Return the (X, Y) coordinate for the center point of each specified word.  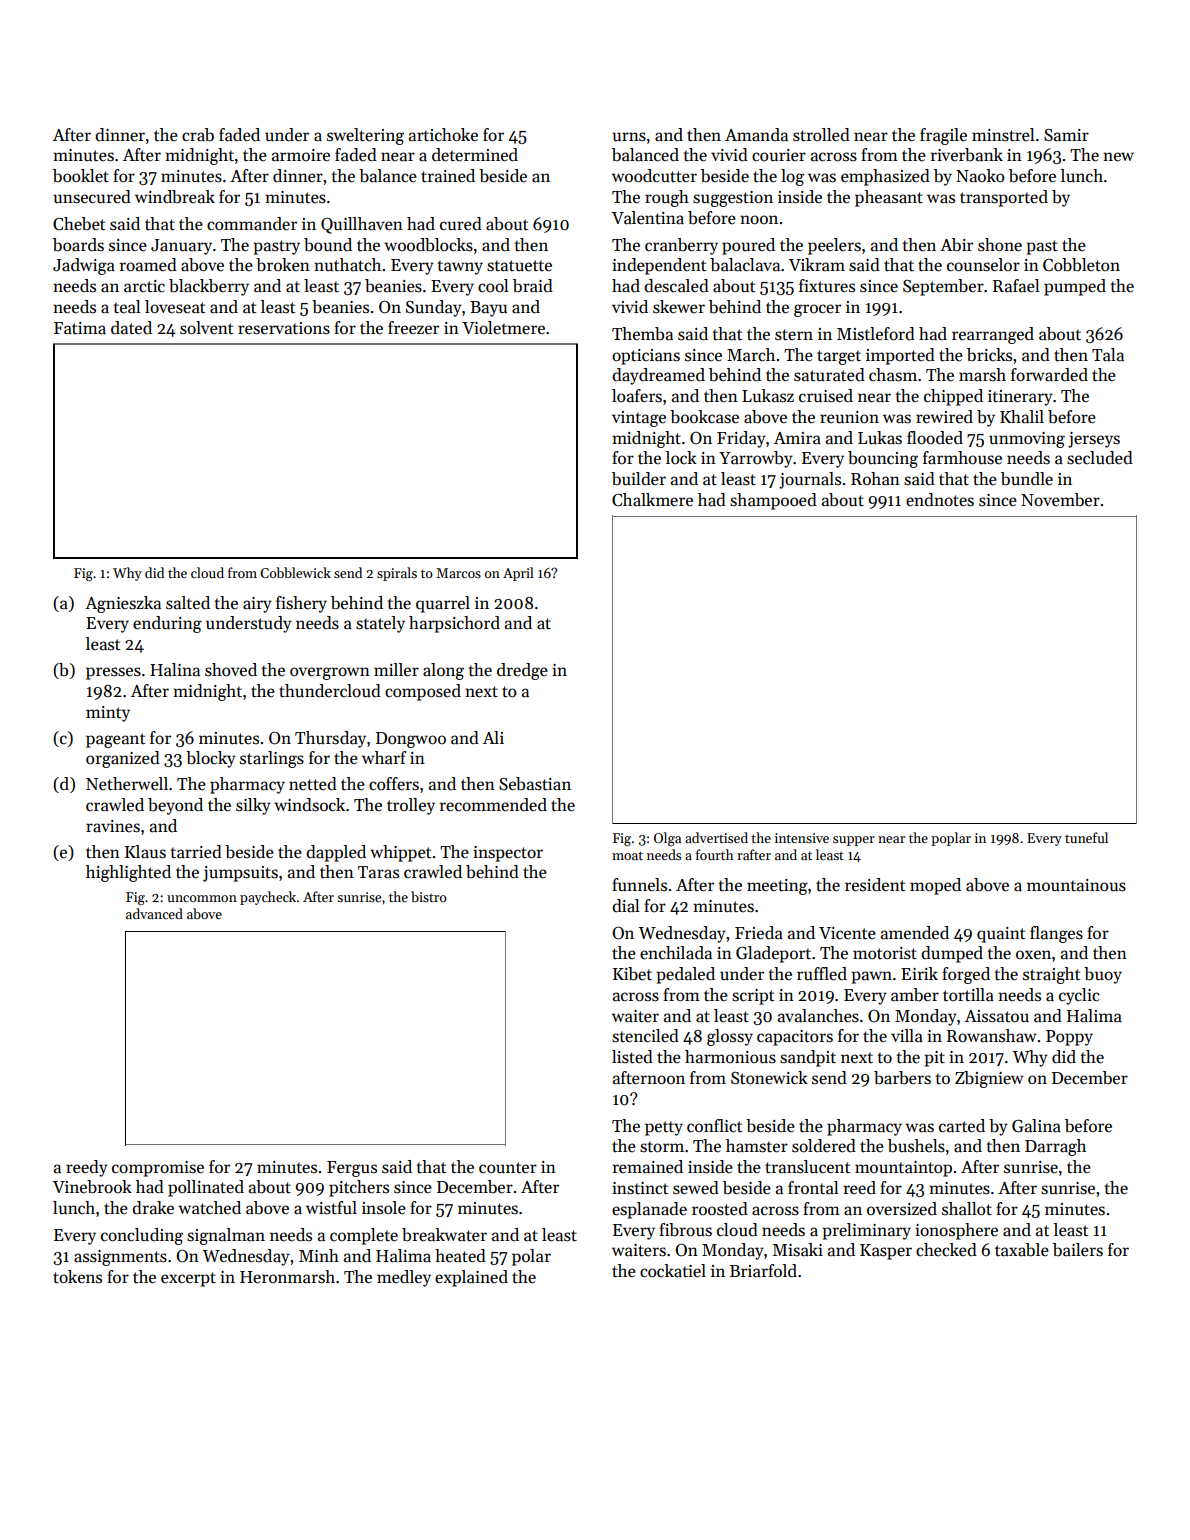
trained (448, 176)
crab (198, 135)
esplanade (649, 1210)
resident (875, 885)
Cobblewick (295, 572)
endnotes (940, 500)
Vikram (817, 265)
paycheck (268, 898)
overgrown (330, 673)
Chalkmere (652, 500)
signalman (226, 1236)
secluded (1100, 458)
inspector (508, 854)
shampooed (773, 501)
